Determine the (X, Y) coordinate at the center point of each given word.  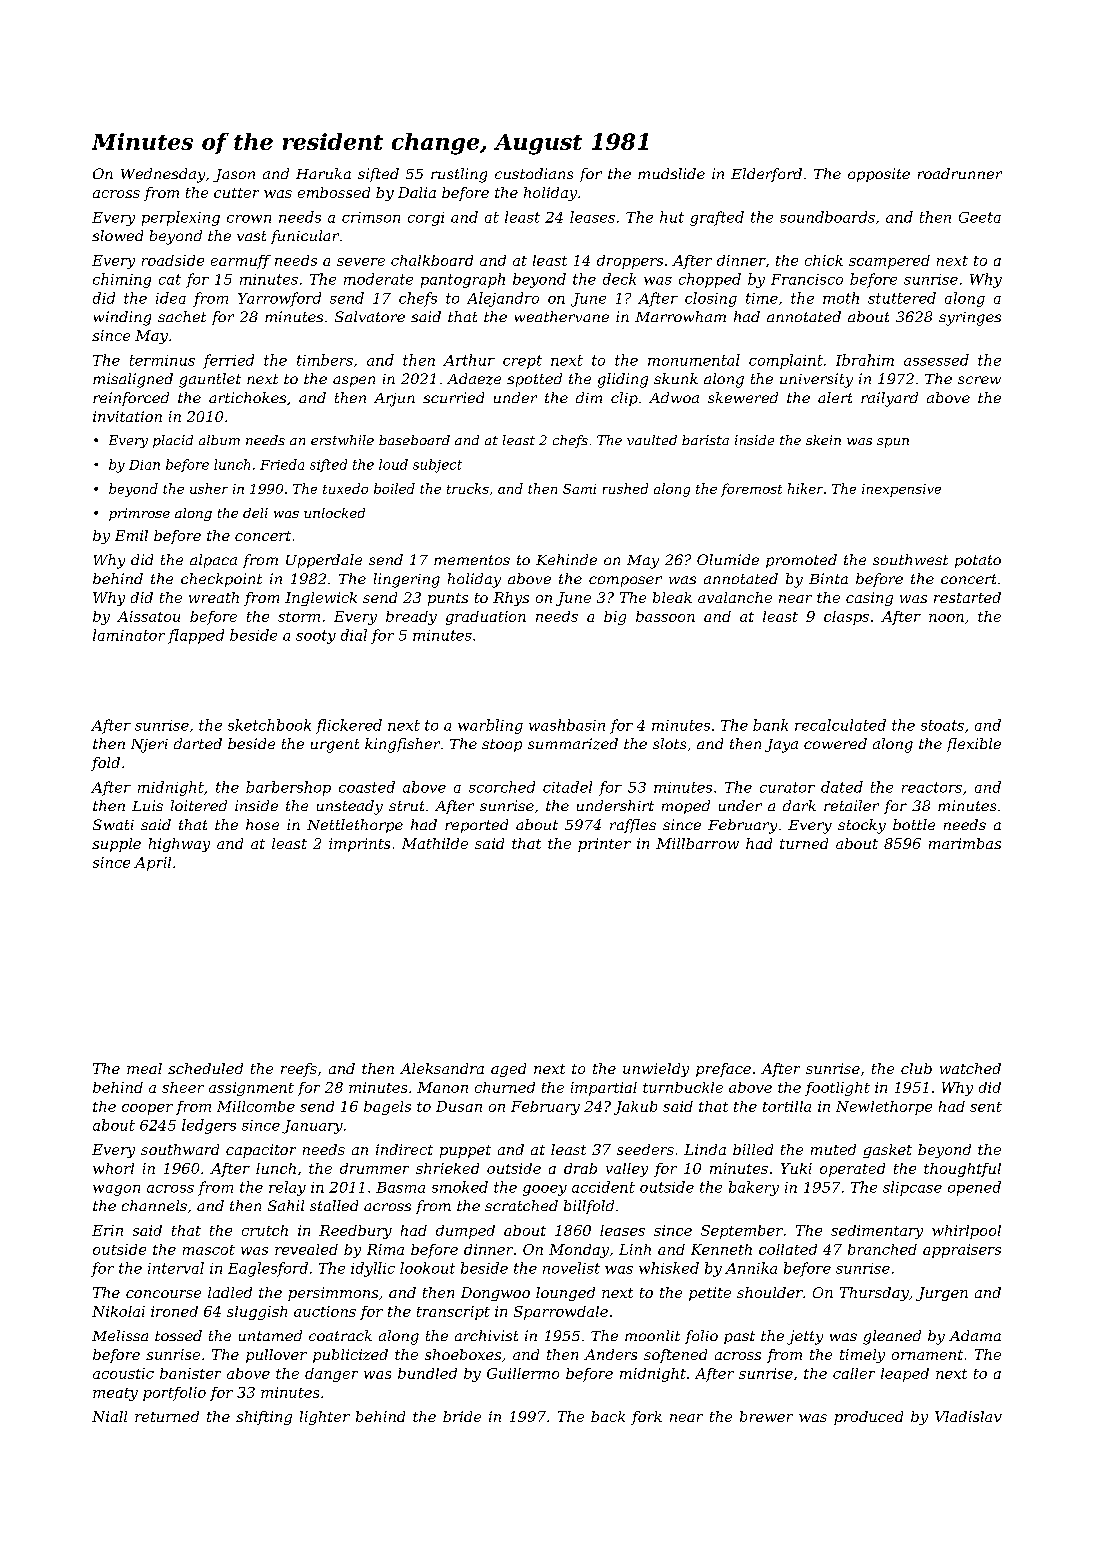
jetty (805, 1337)
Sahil (286, 1205)
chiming (122, 280)
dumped (465, 1232)
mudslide (671, 173)
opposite (879, 175)
